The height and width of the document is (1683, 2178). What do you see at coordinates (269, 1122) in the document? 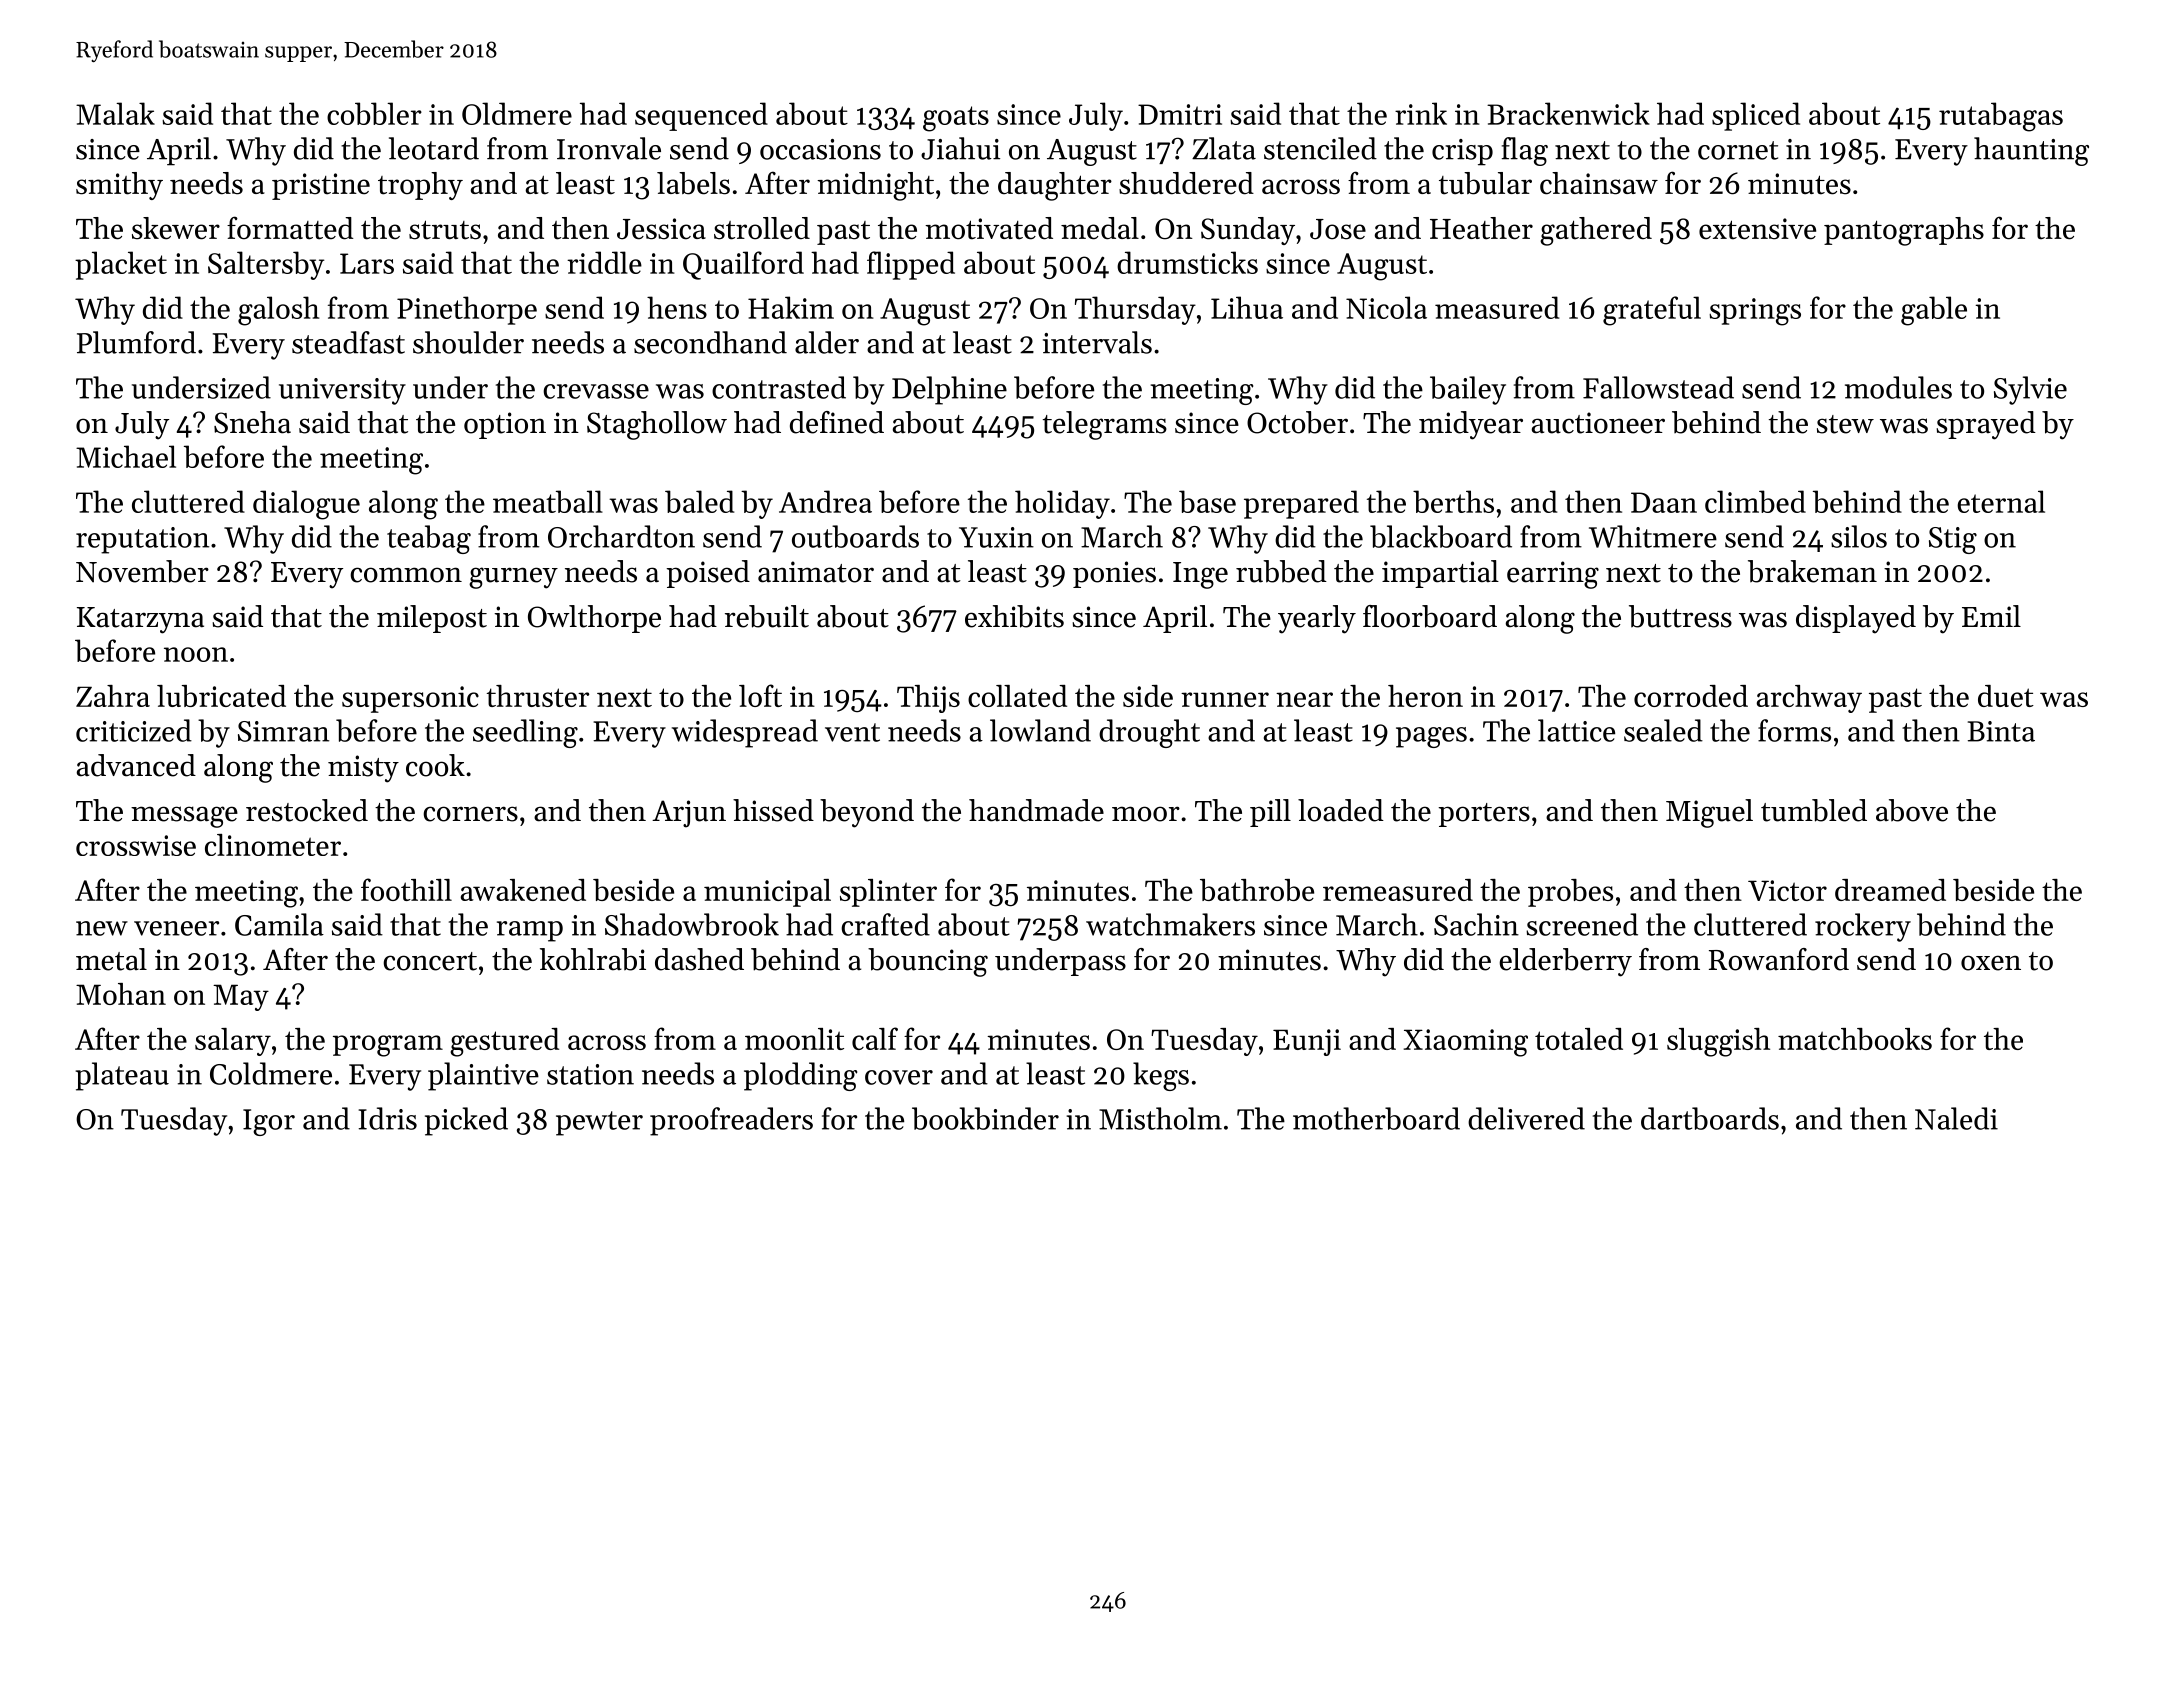
I see `Igor` at bounding box center [269, 1122].
